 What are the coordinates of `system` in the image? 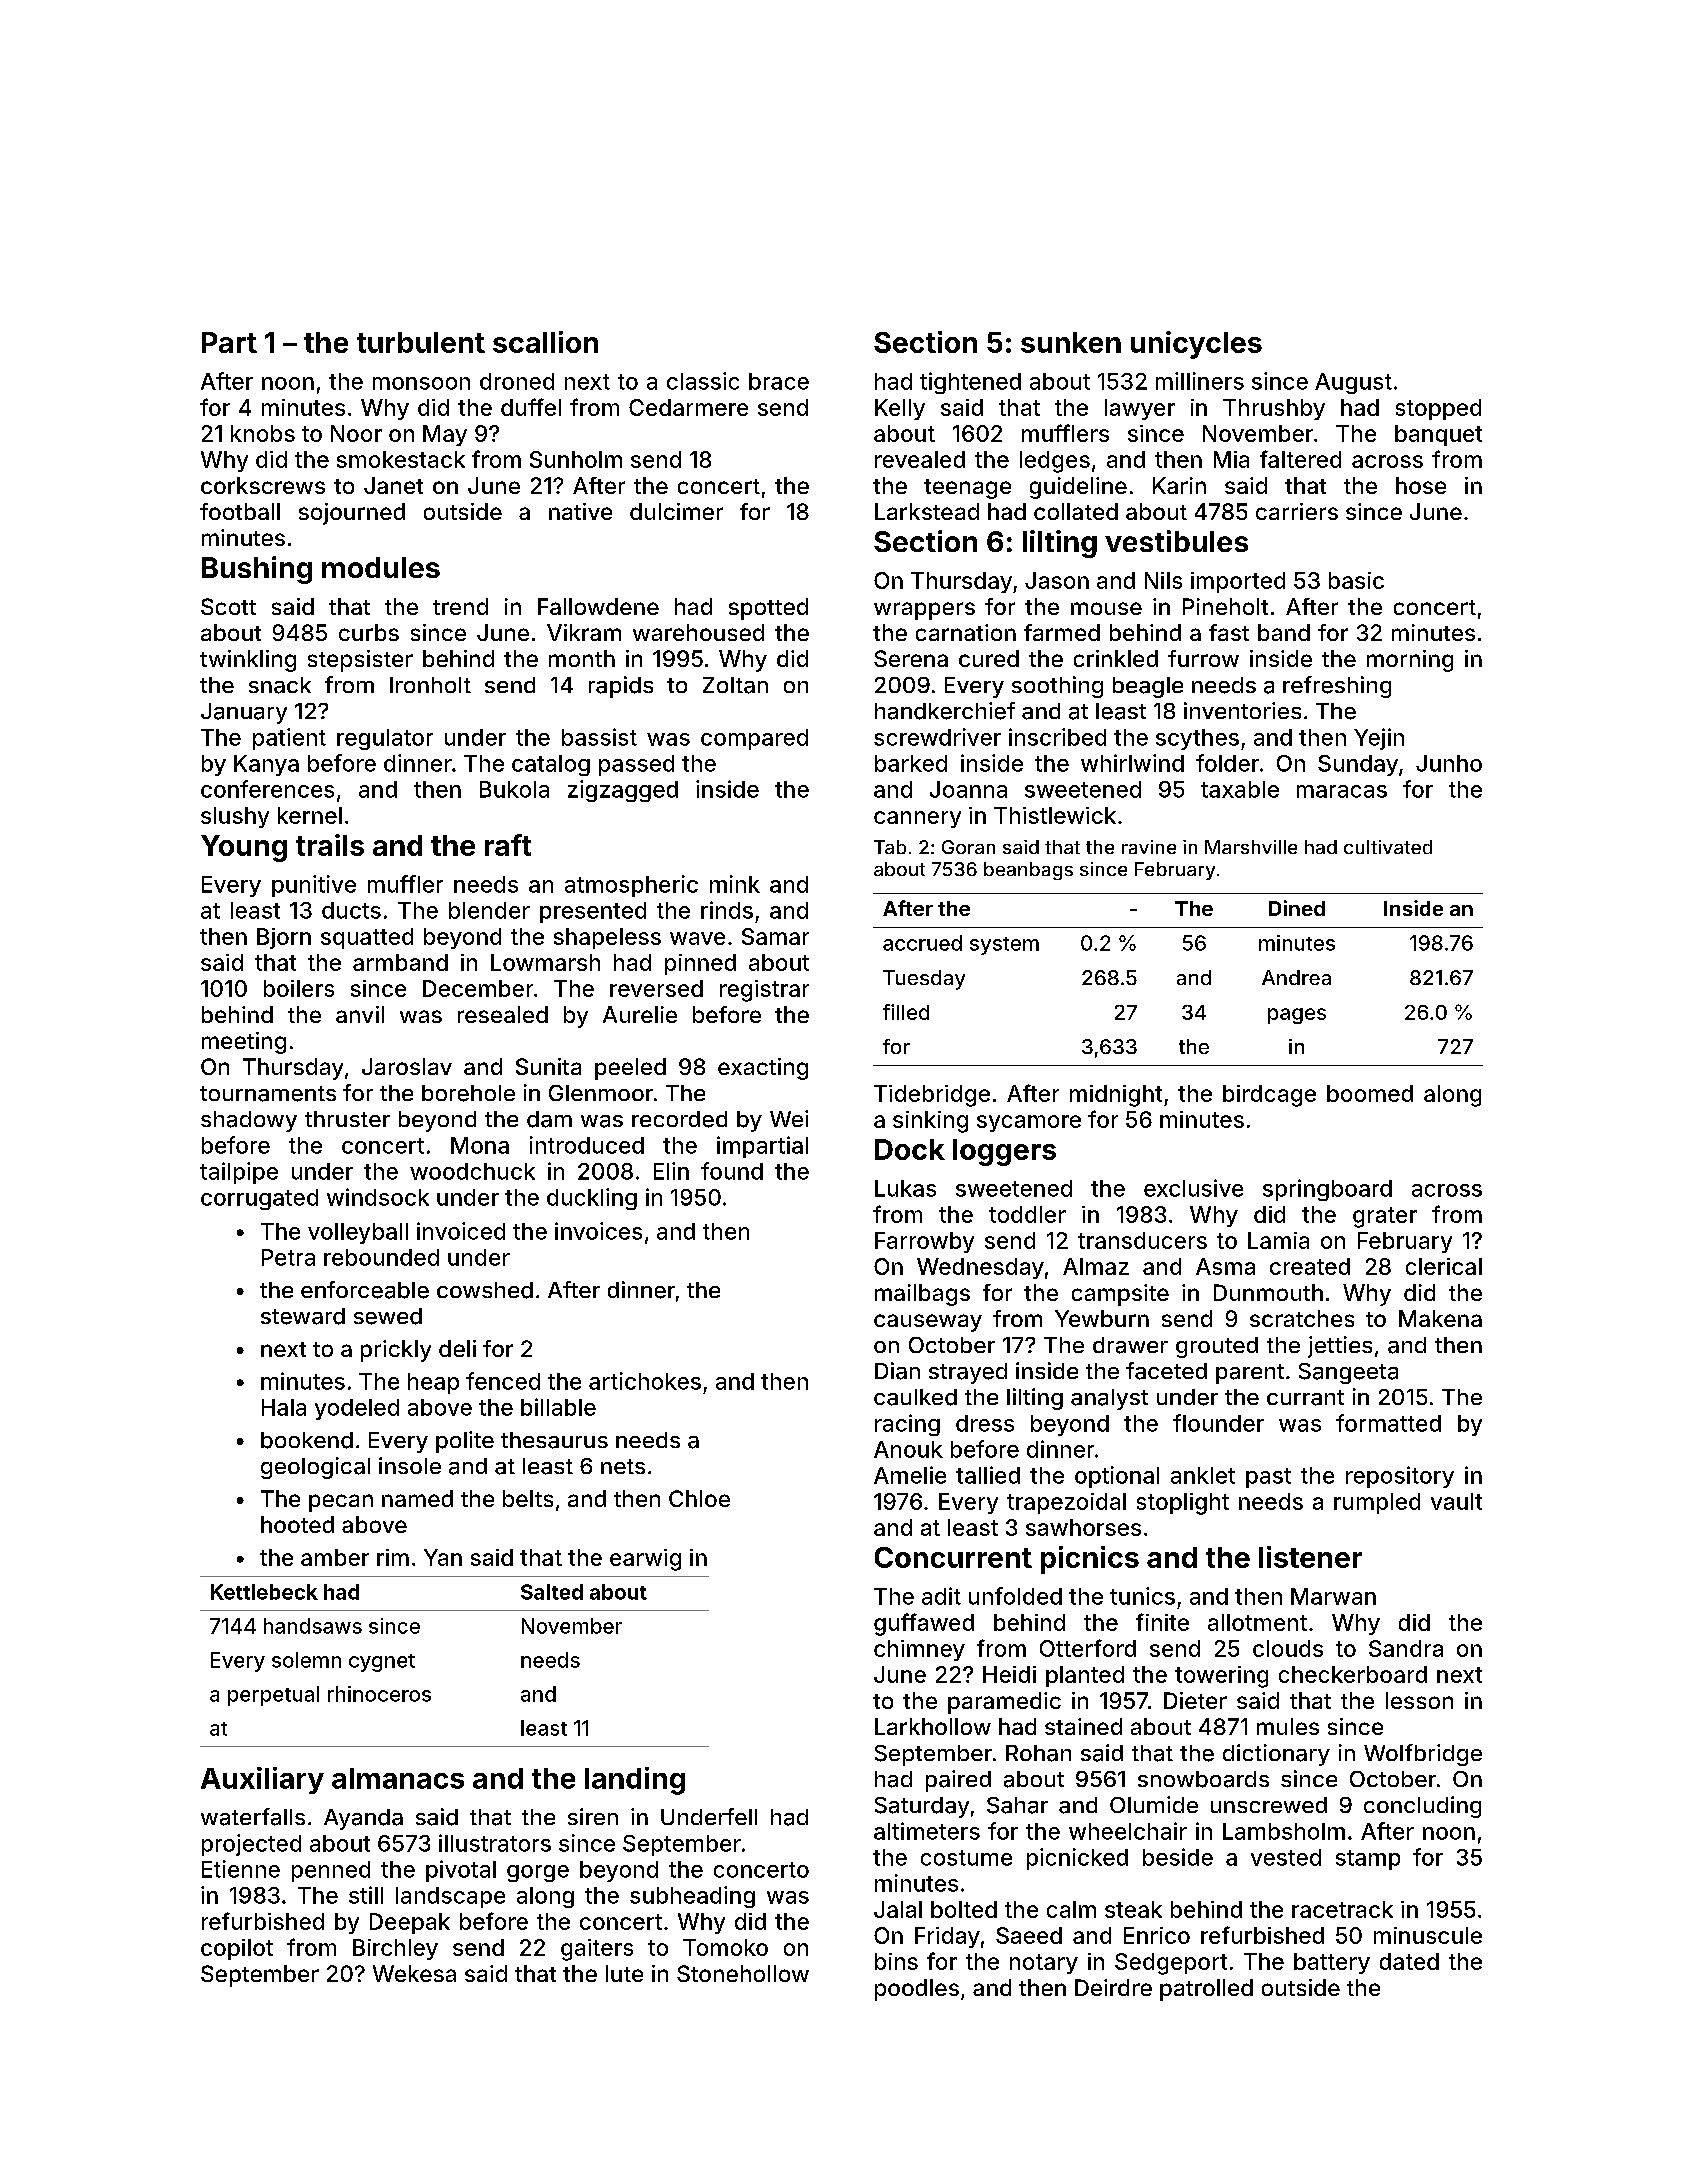 It's located at (1004, 946).
